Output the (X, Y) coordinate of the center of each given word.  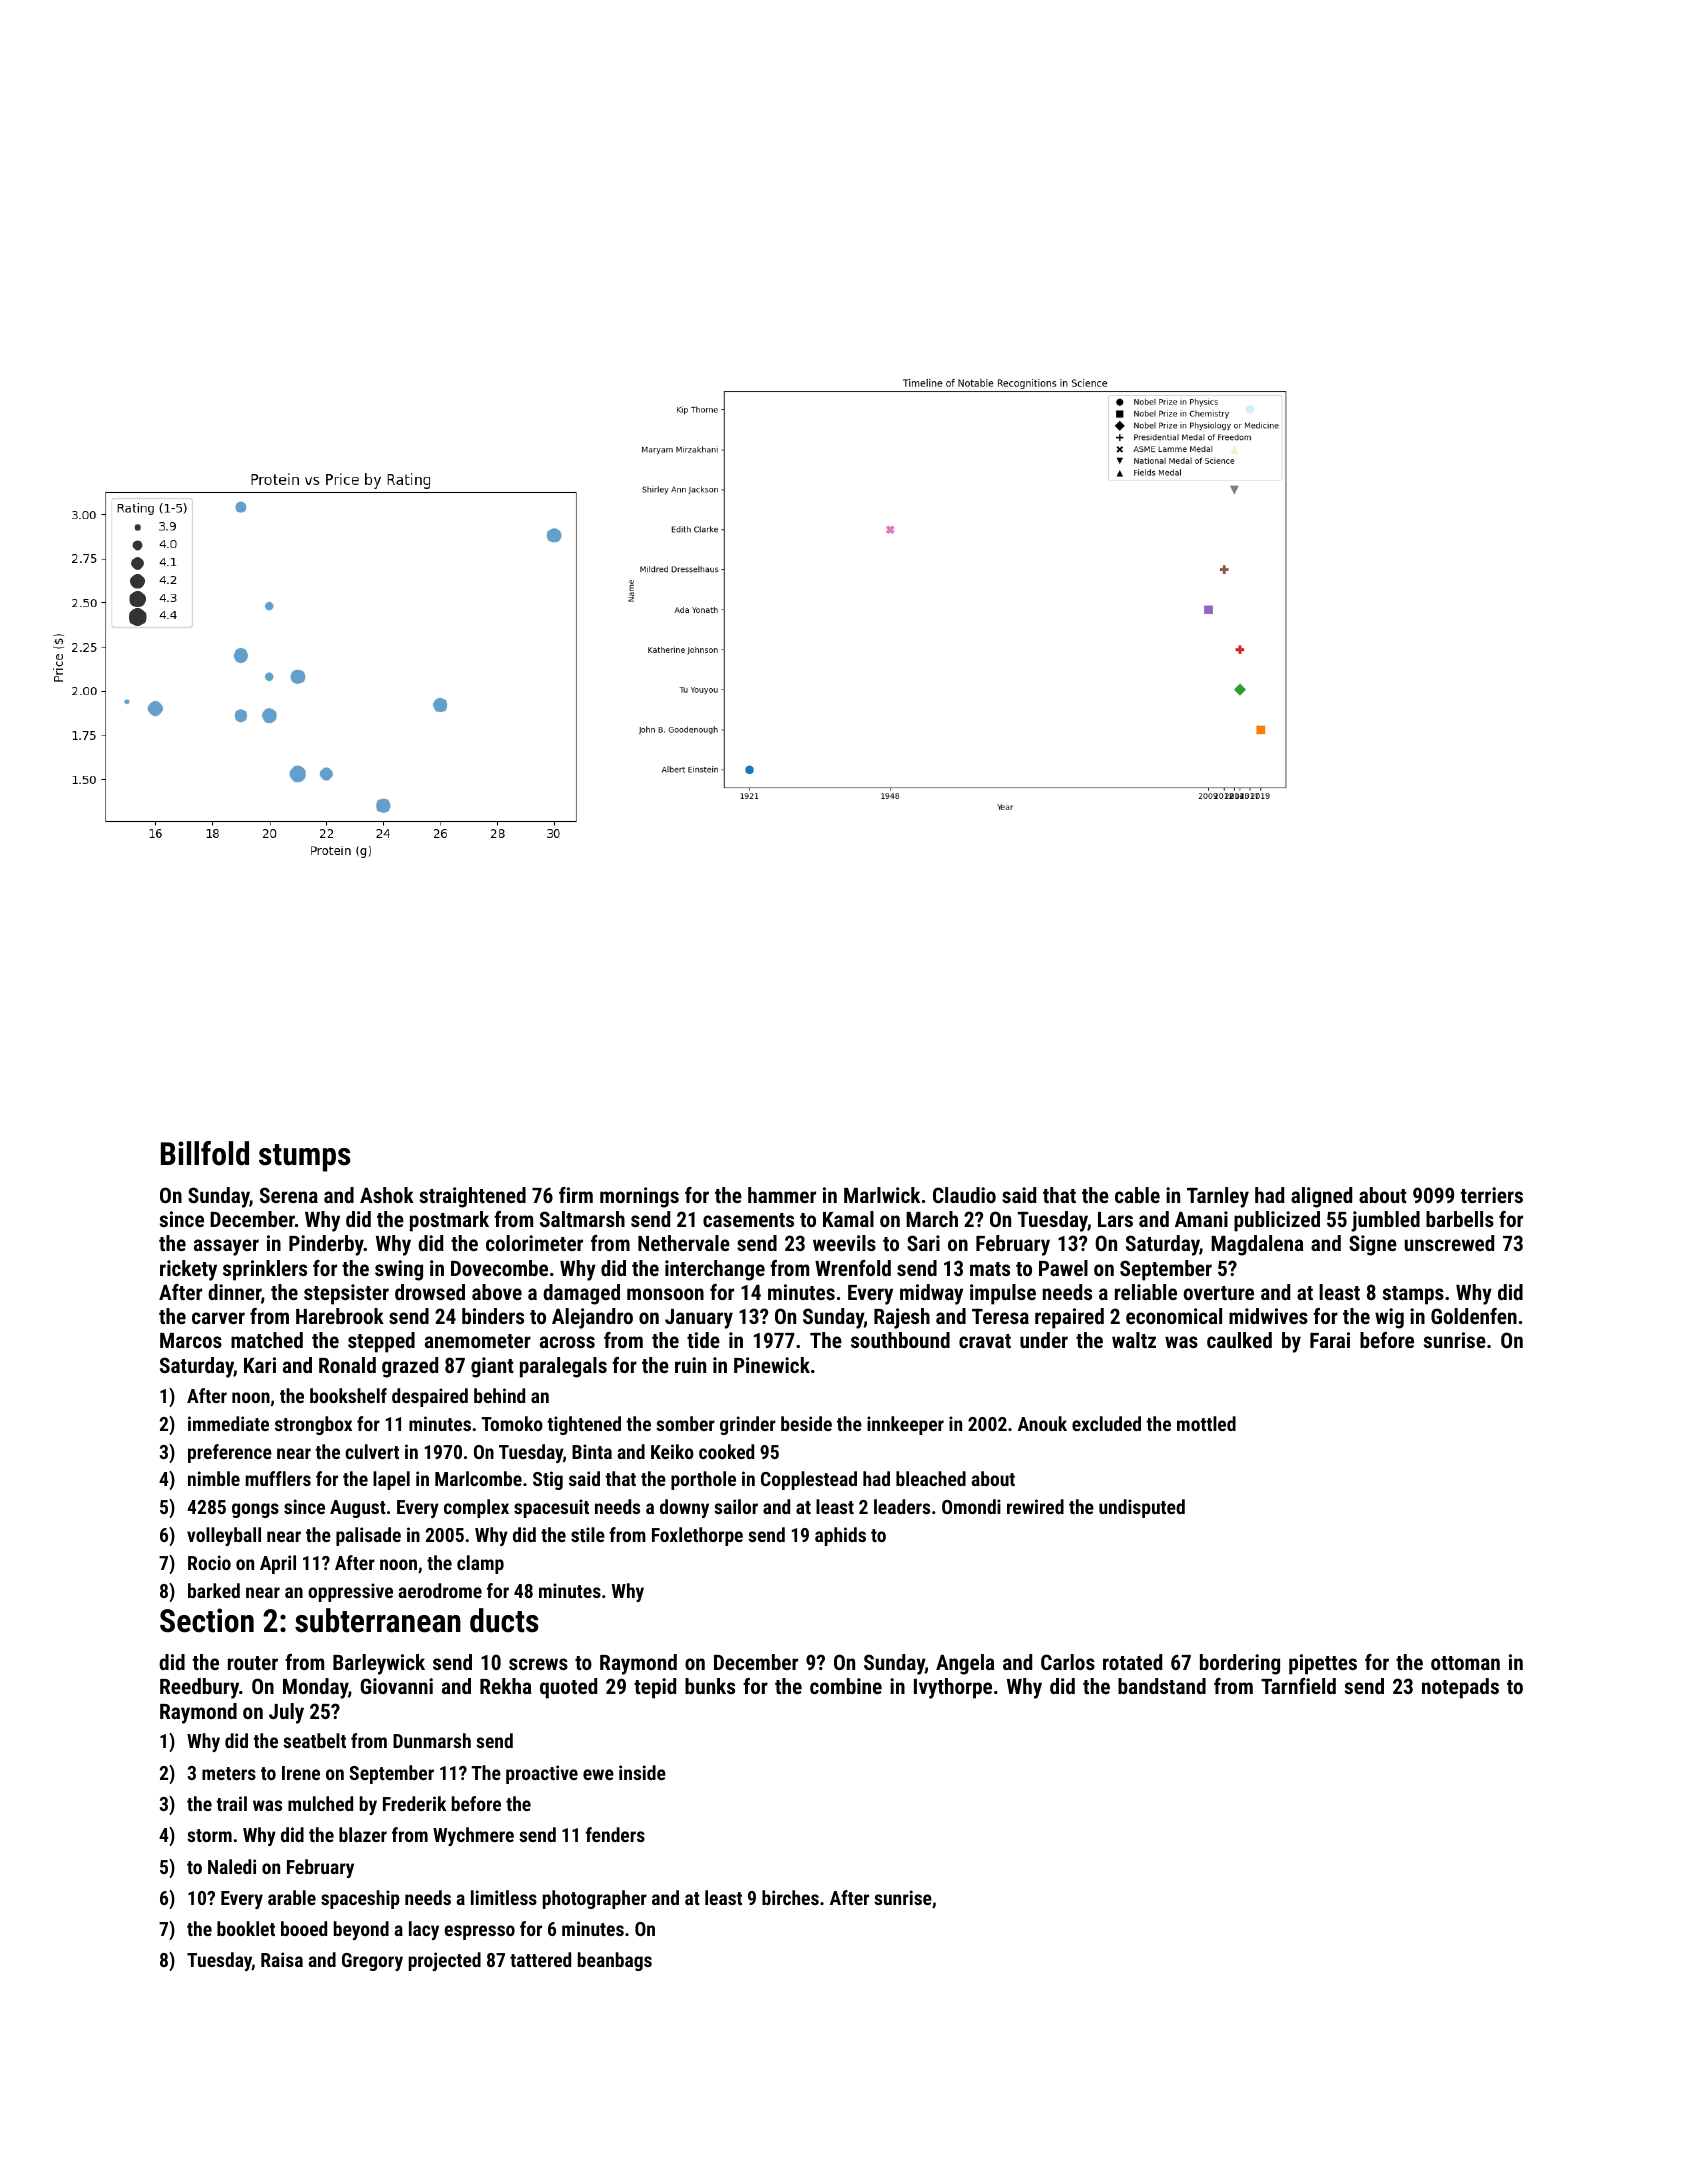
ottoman (1465, 1663)
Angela (965, 1664)
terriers (1491, 1195)
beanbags (615, 1961)
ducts (504, 1620)
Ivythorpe (953, 1688)
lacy (424, 1930)
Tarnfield (1298, 1686)
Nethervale (684, 1243)
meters (229, 1773)
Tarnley (1218, 1197)
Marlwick (882, 1195)
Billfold (205, 1153)
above (497, 1292)
